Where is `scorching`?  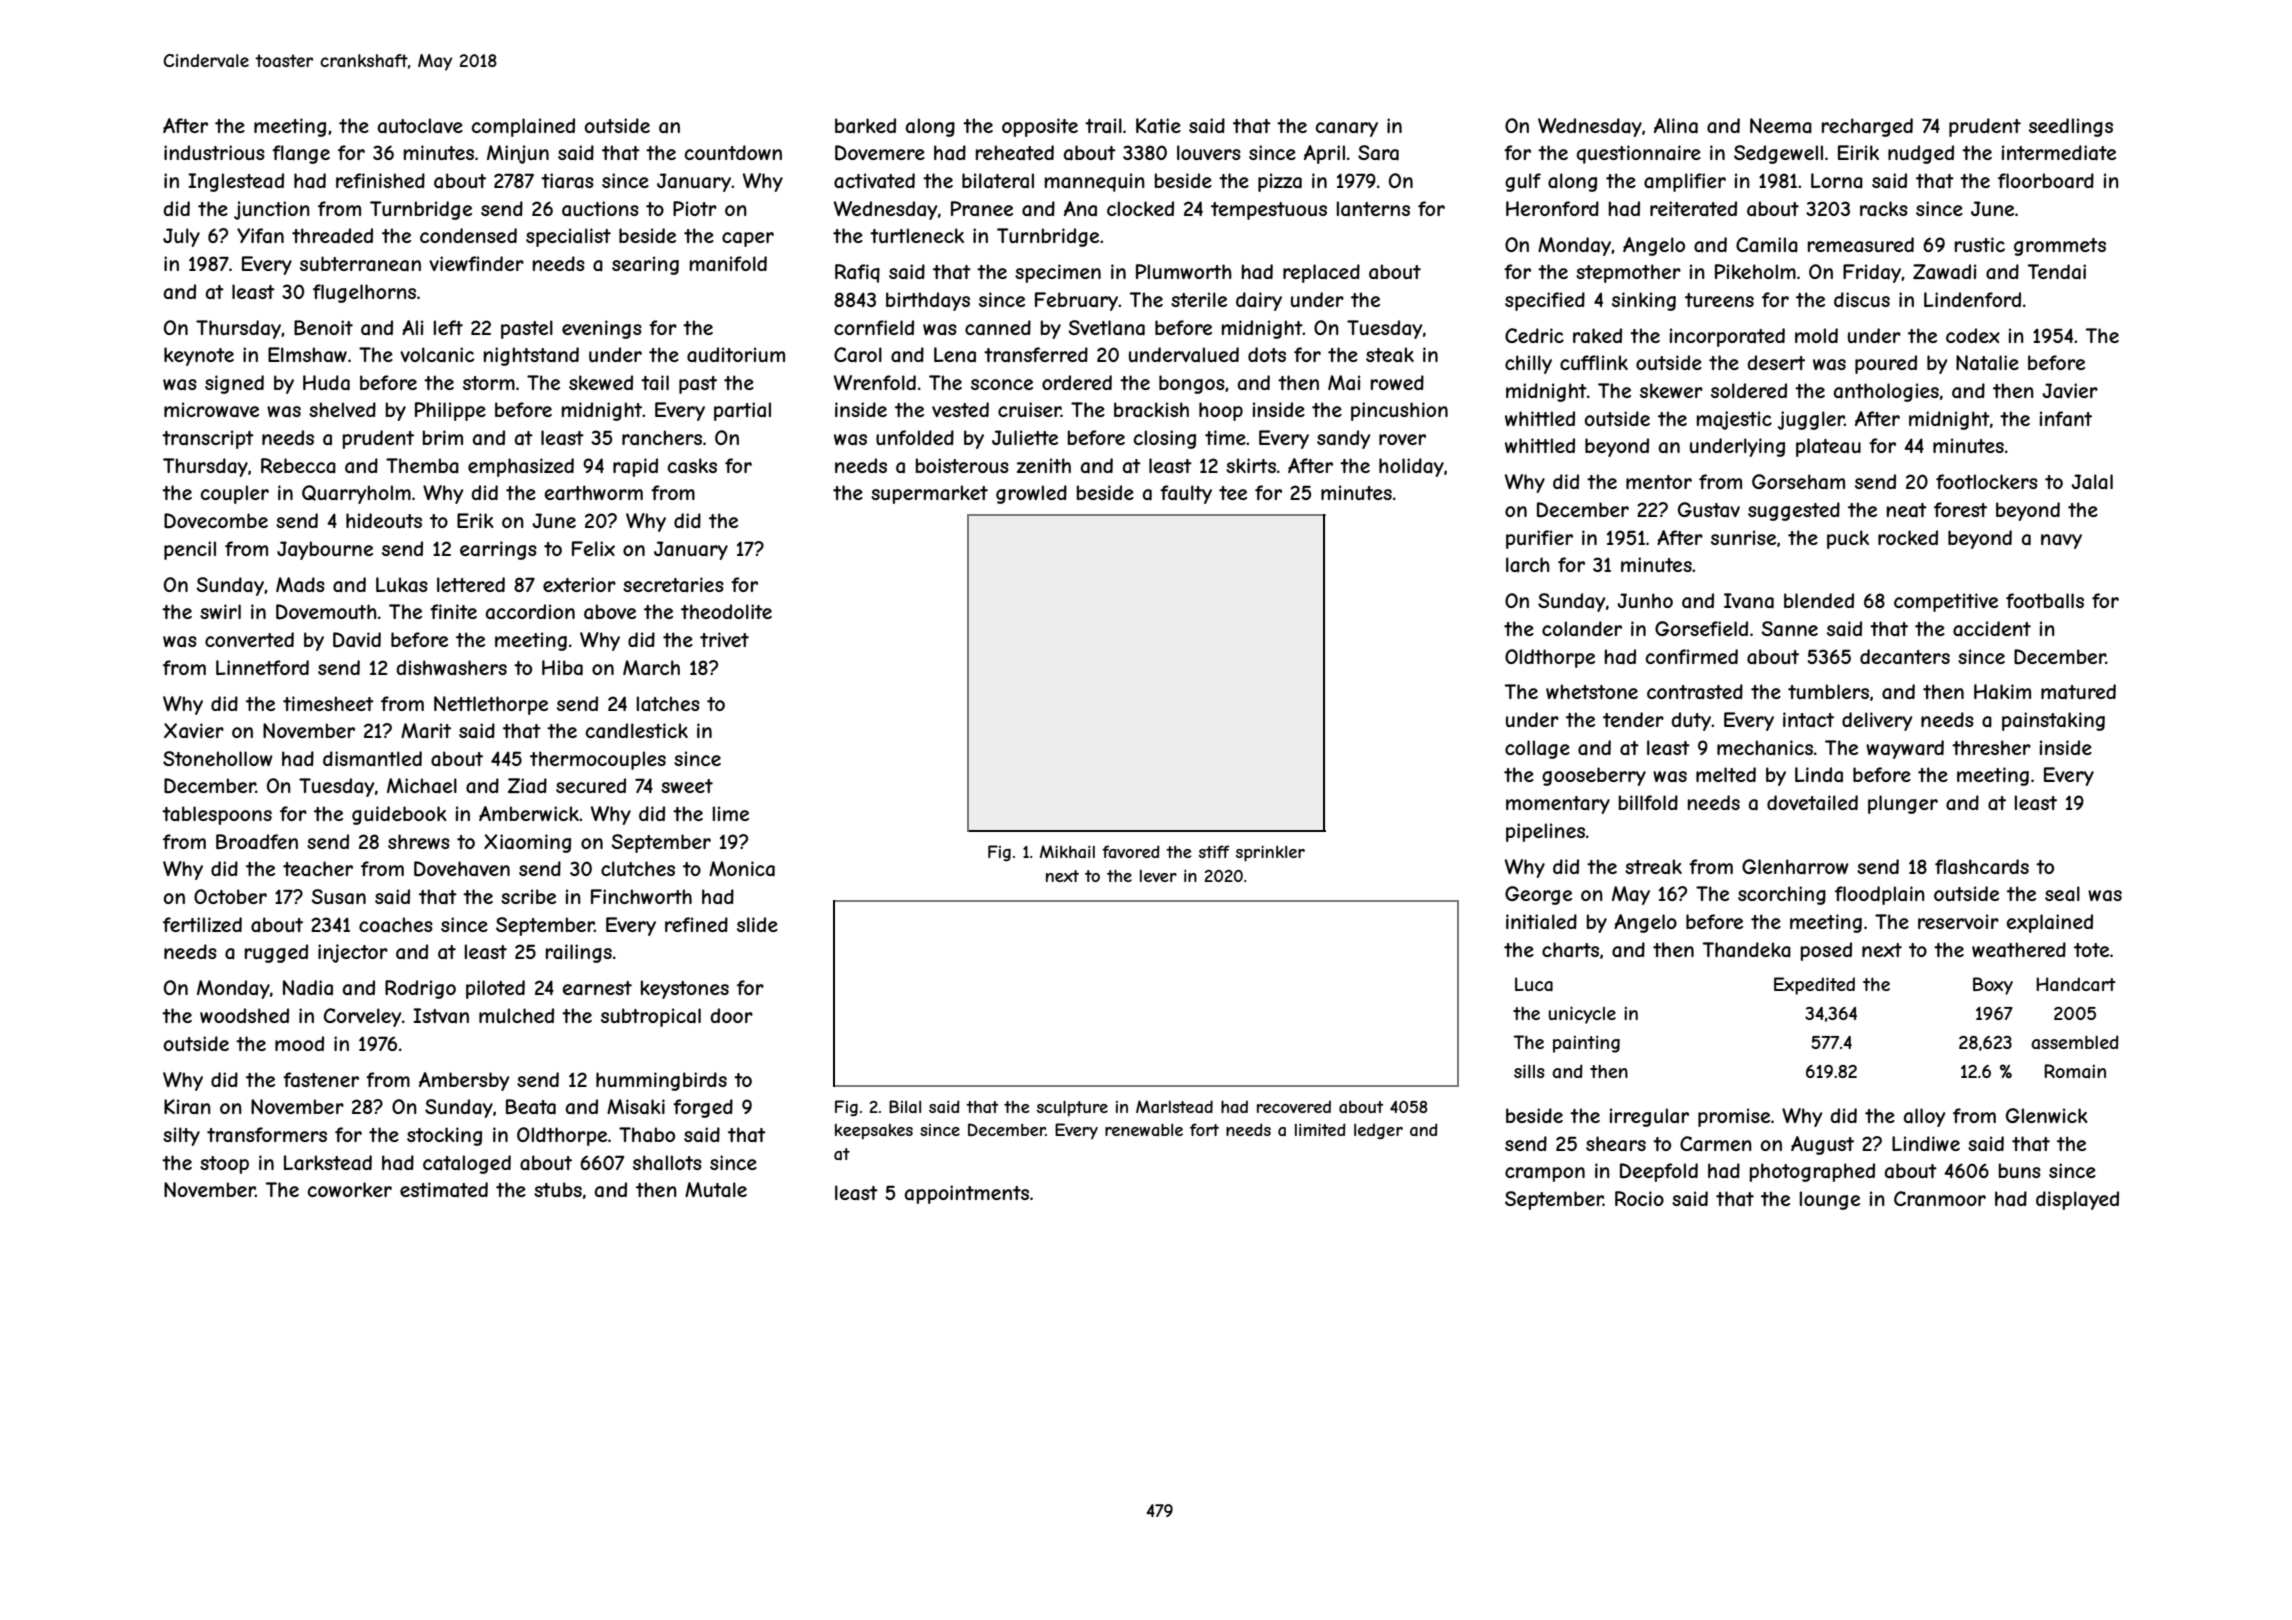
scorching is located at coordinates (1782, 895).
